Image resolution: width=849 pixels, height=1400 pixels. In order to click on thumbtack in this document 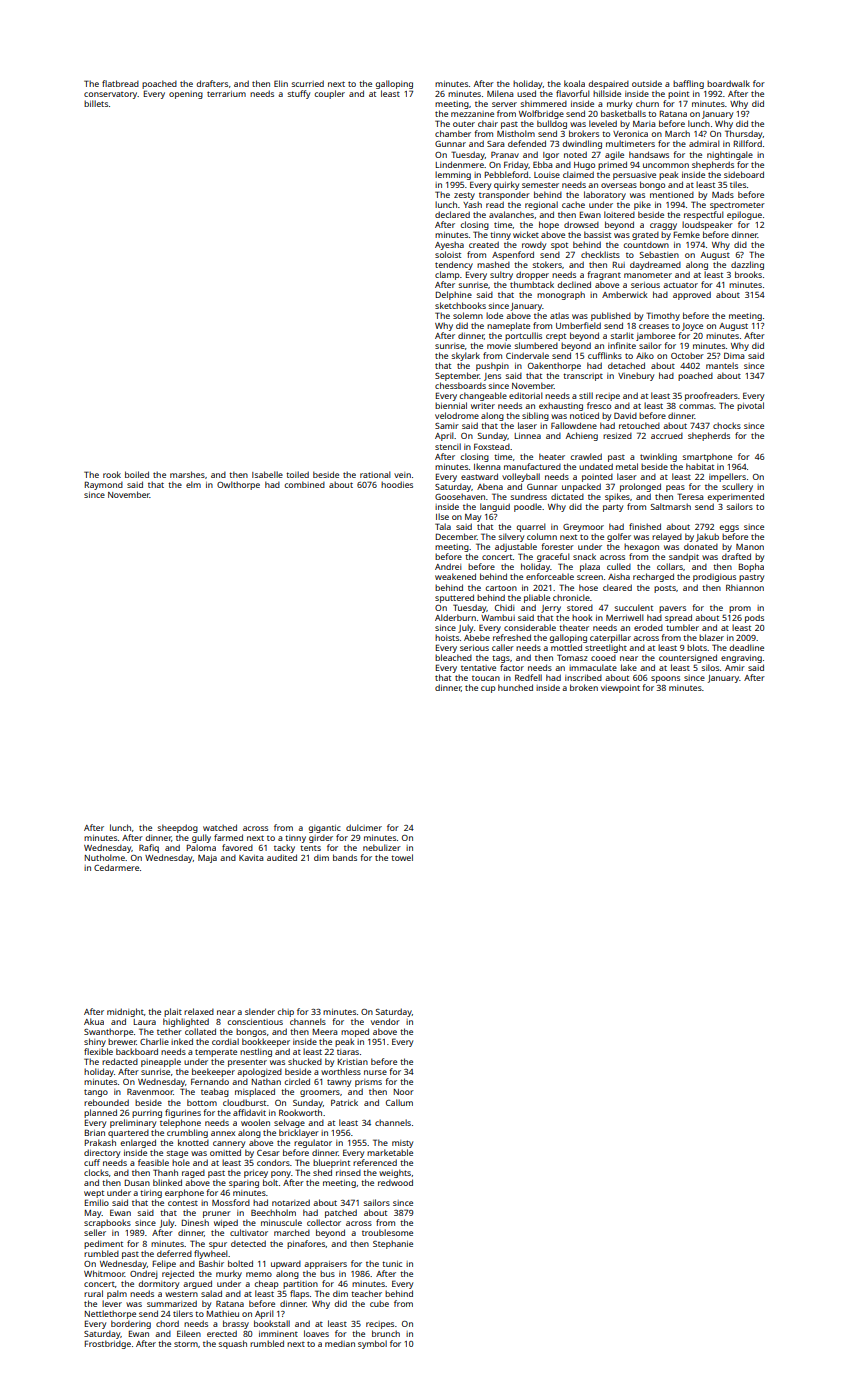, I will do `click(532, 284)`.
